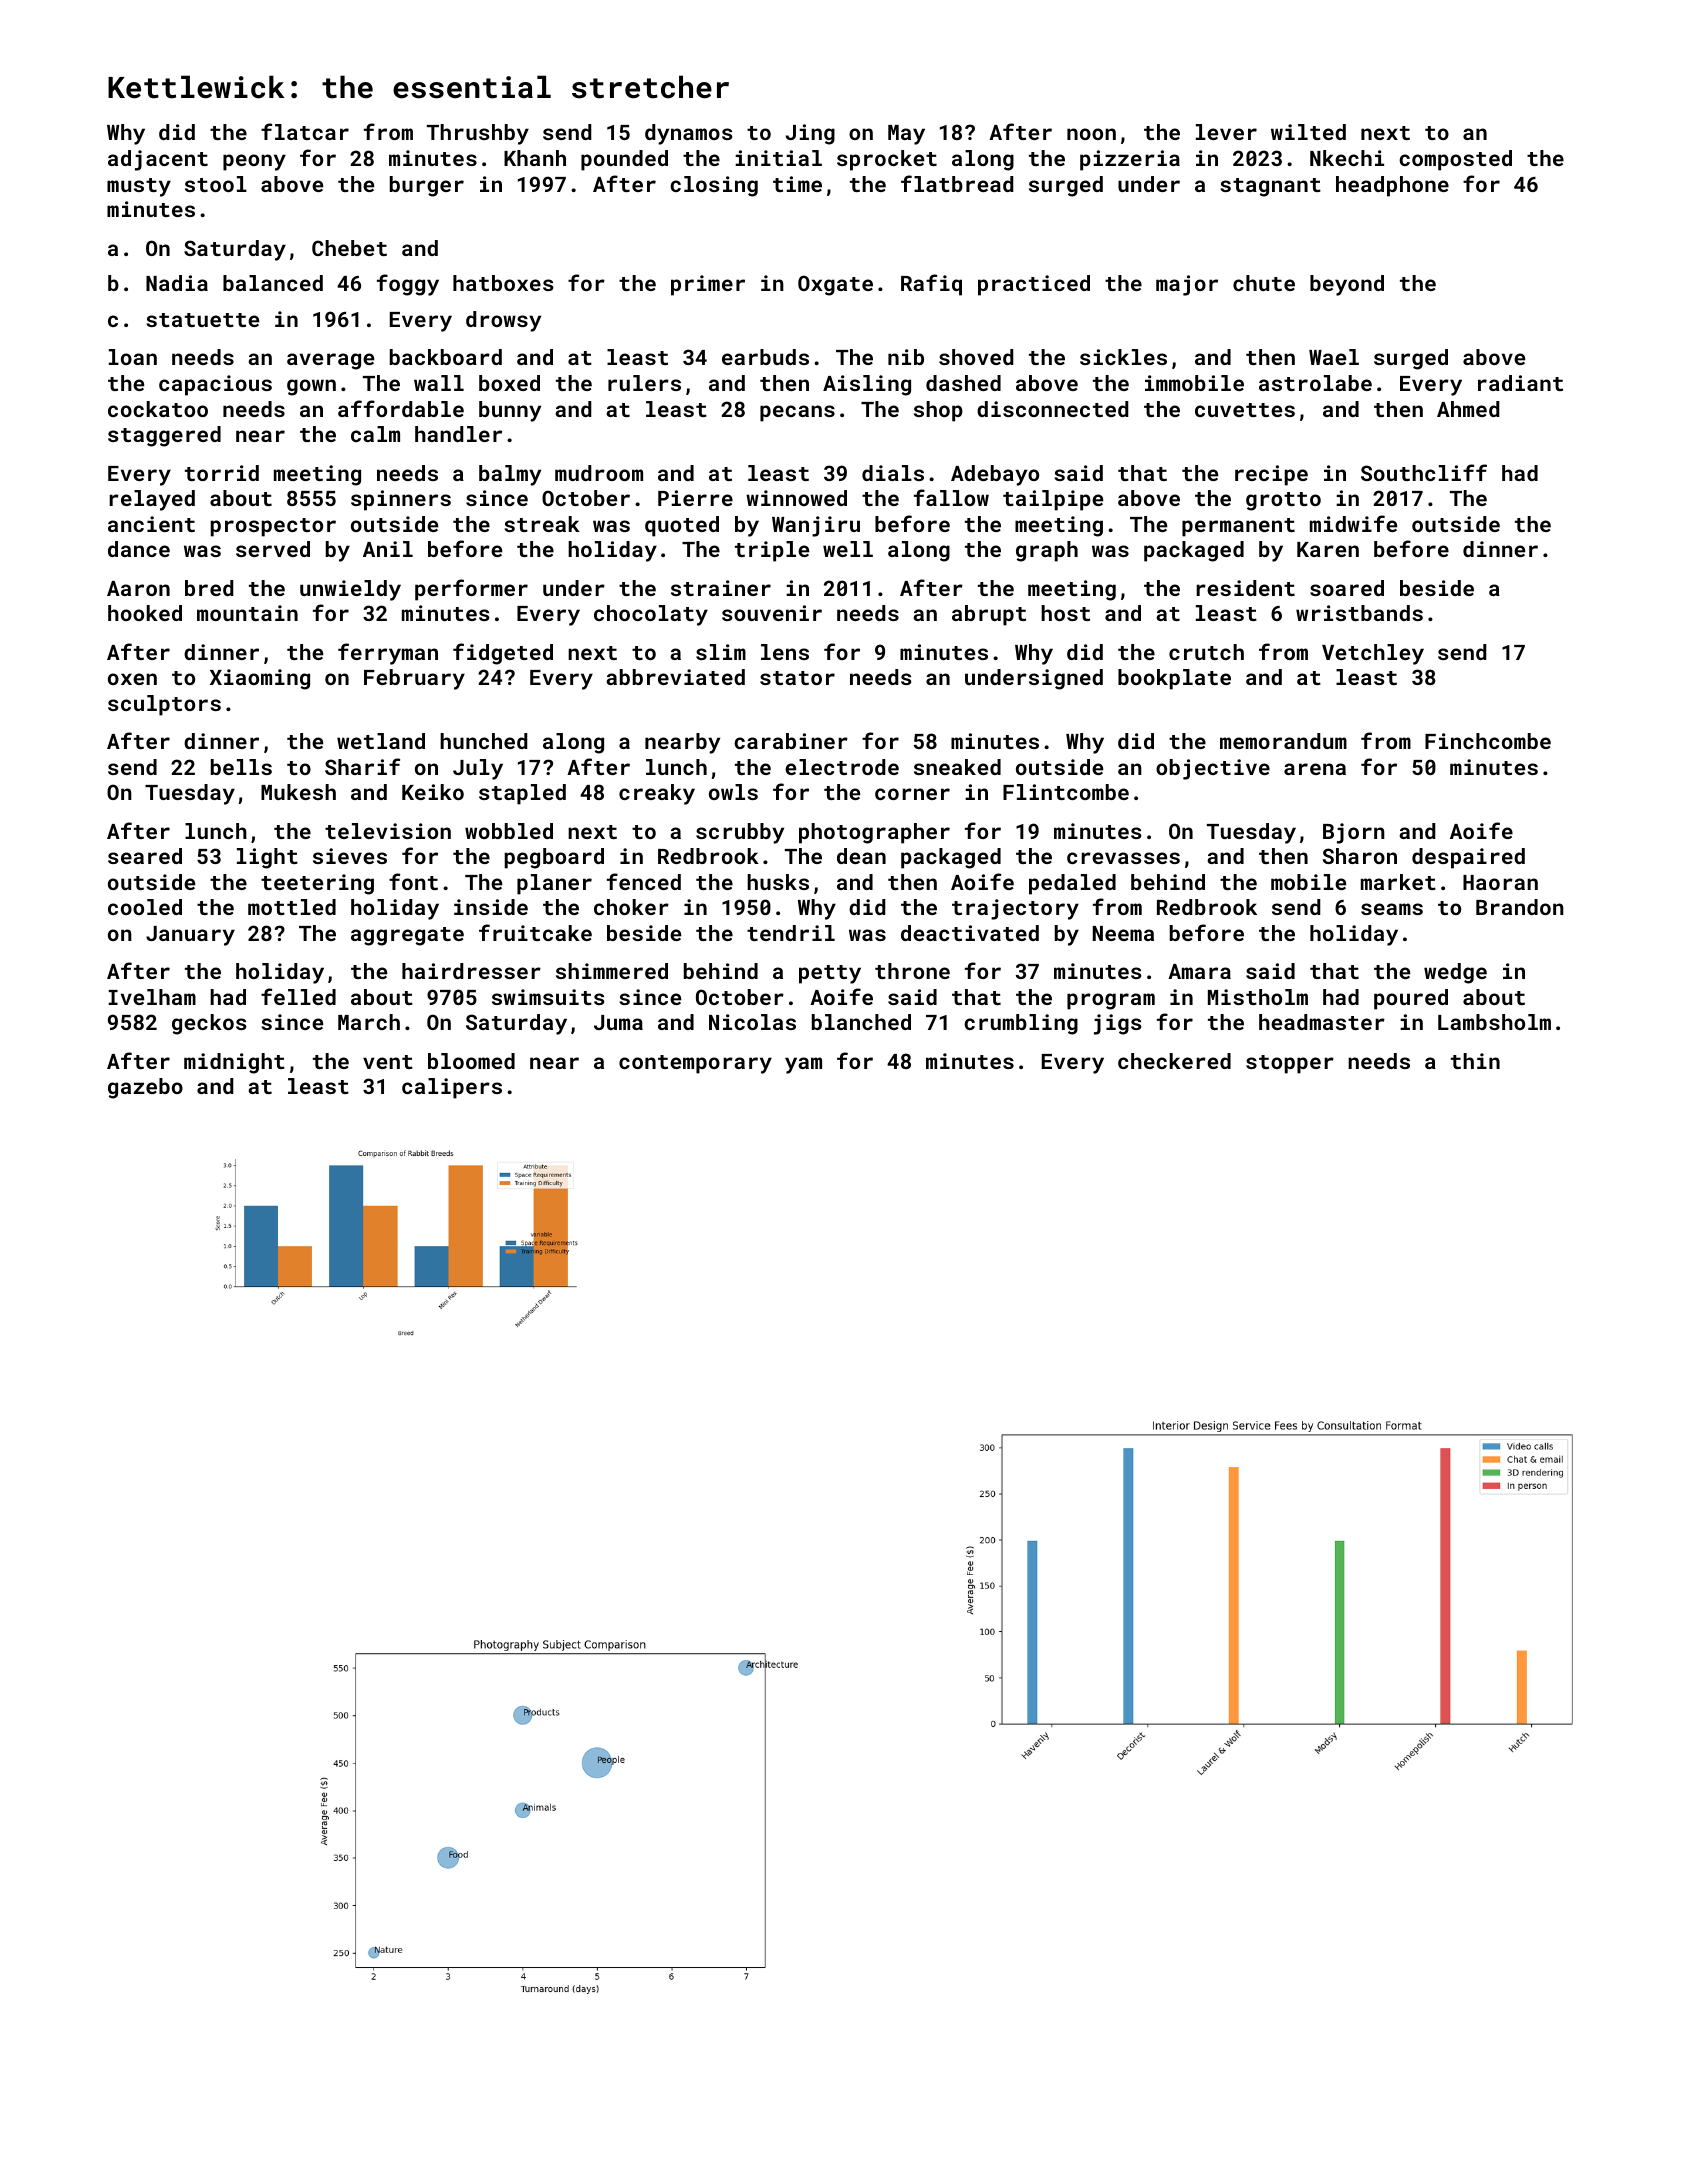 This document has height=2178, width=1683. Describe the element at coordinates (887, 160) in the document. I see `sprocket` at that location.
